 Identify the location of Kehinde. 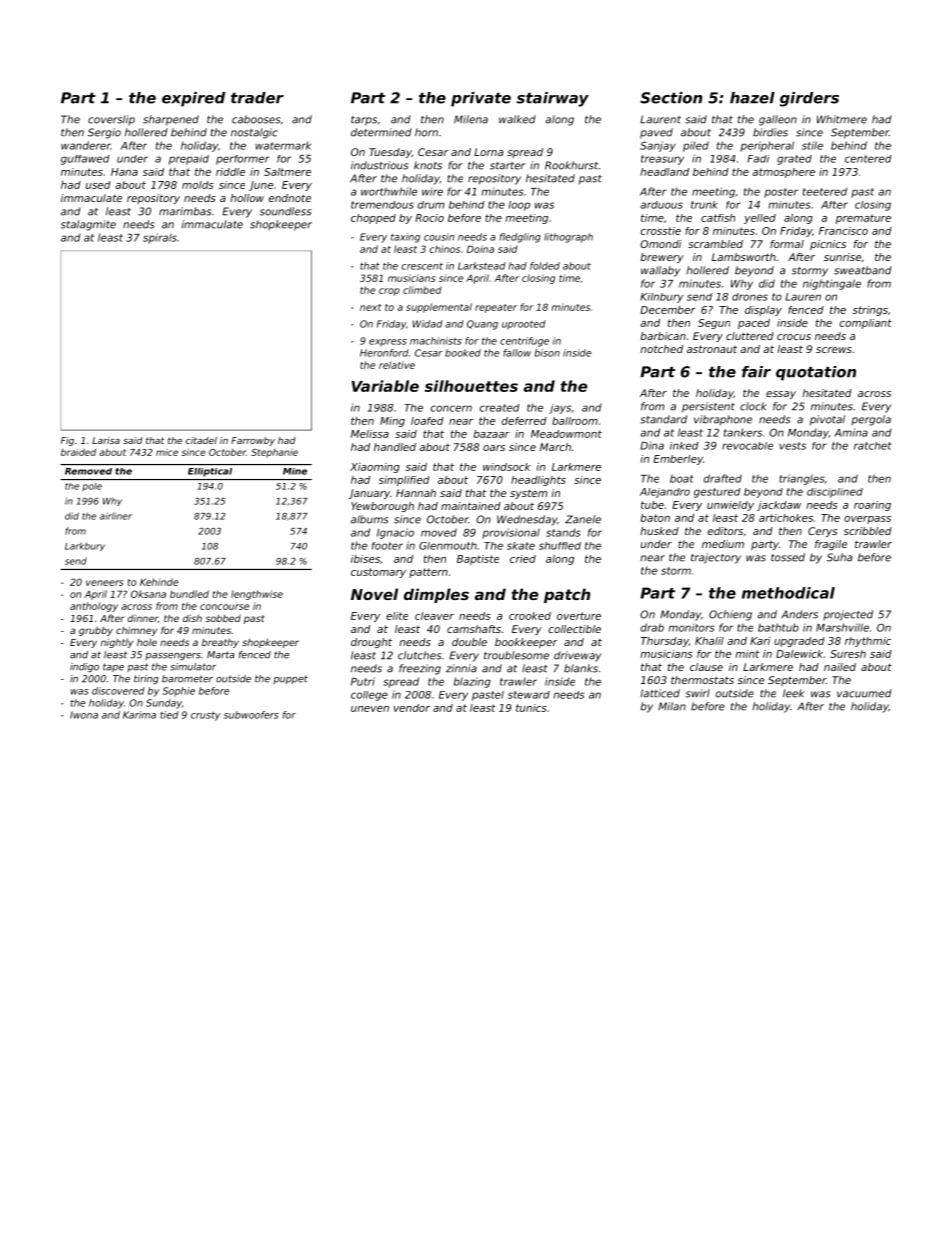
(159, 582).
